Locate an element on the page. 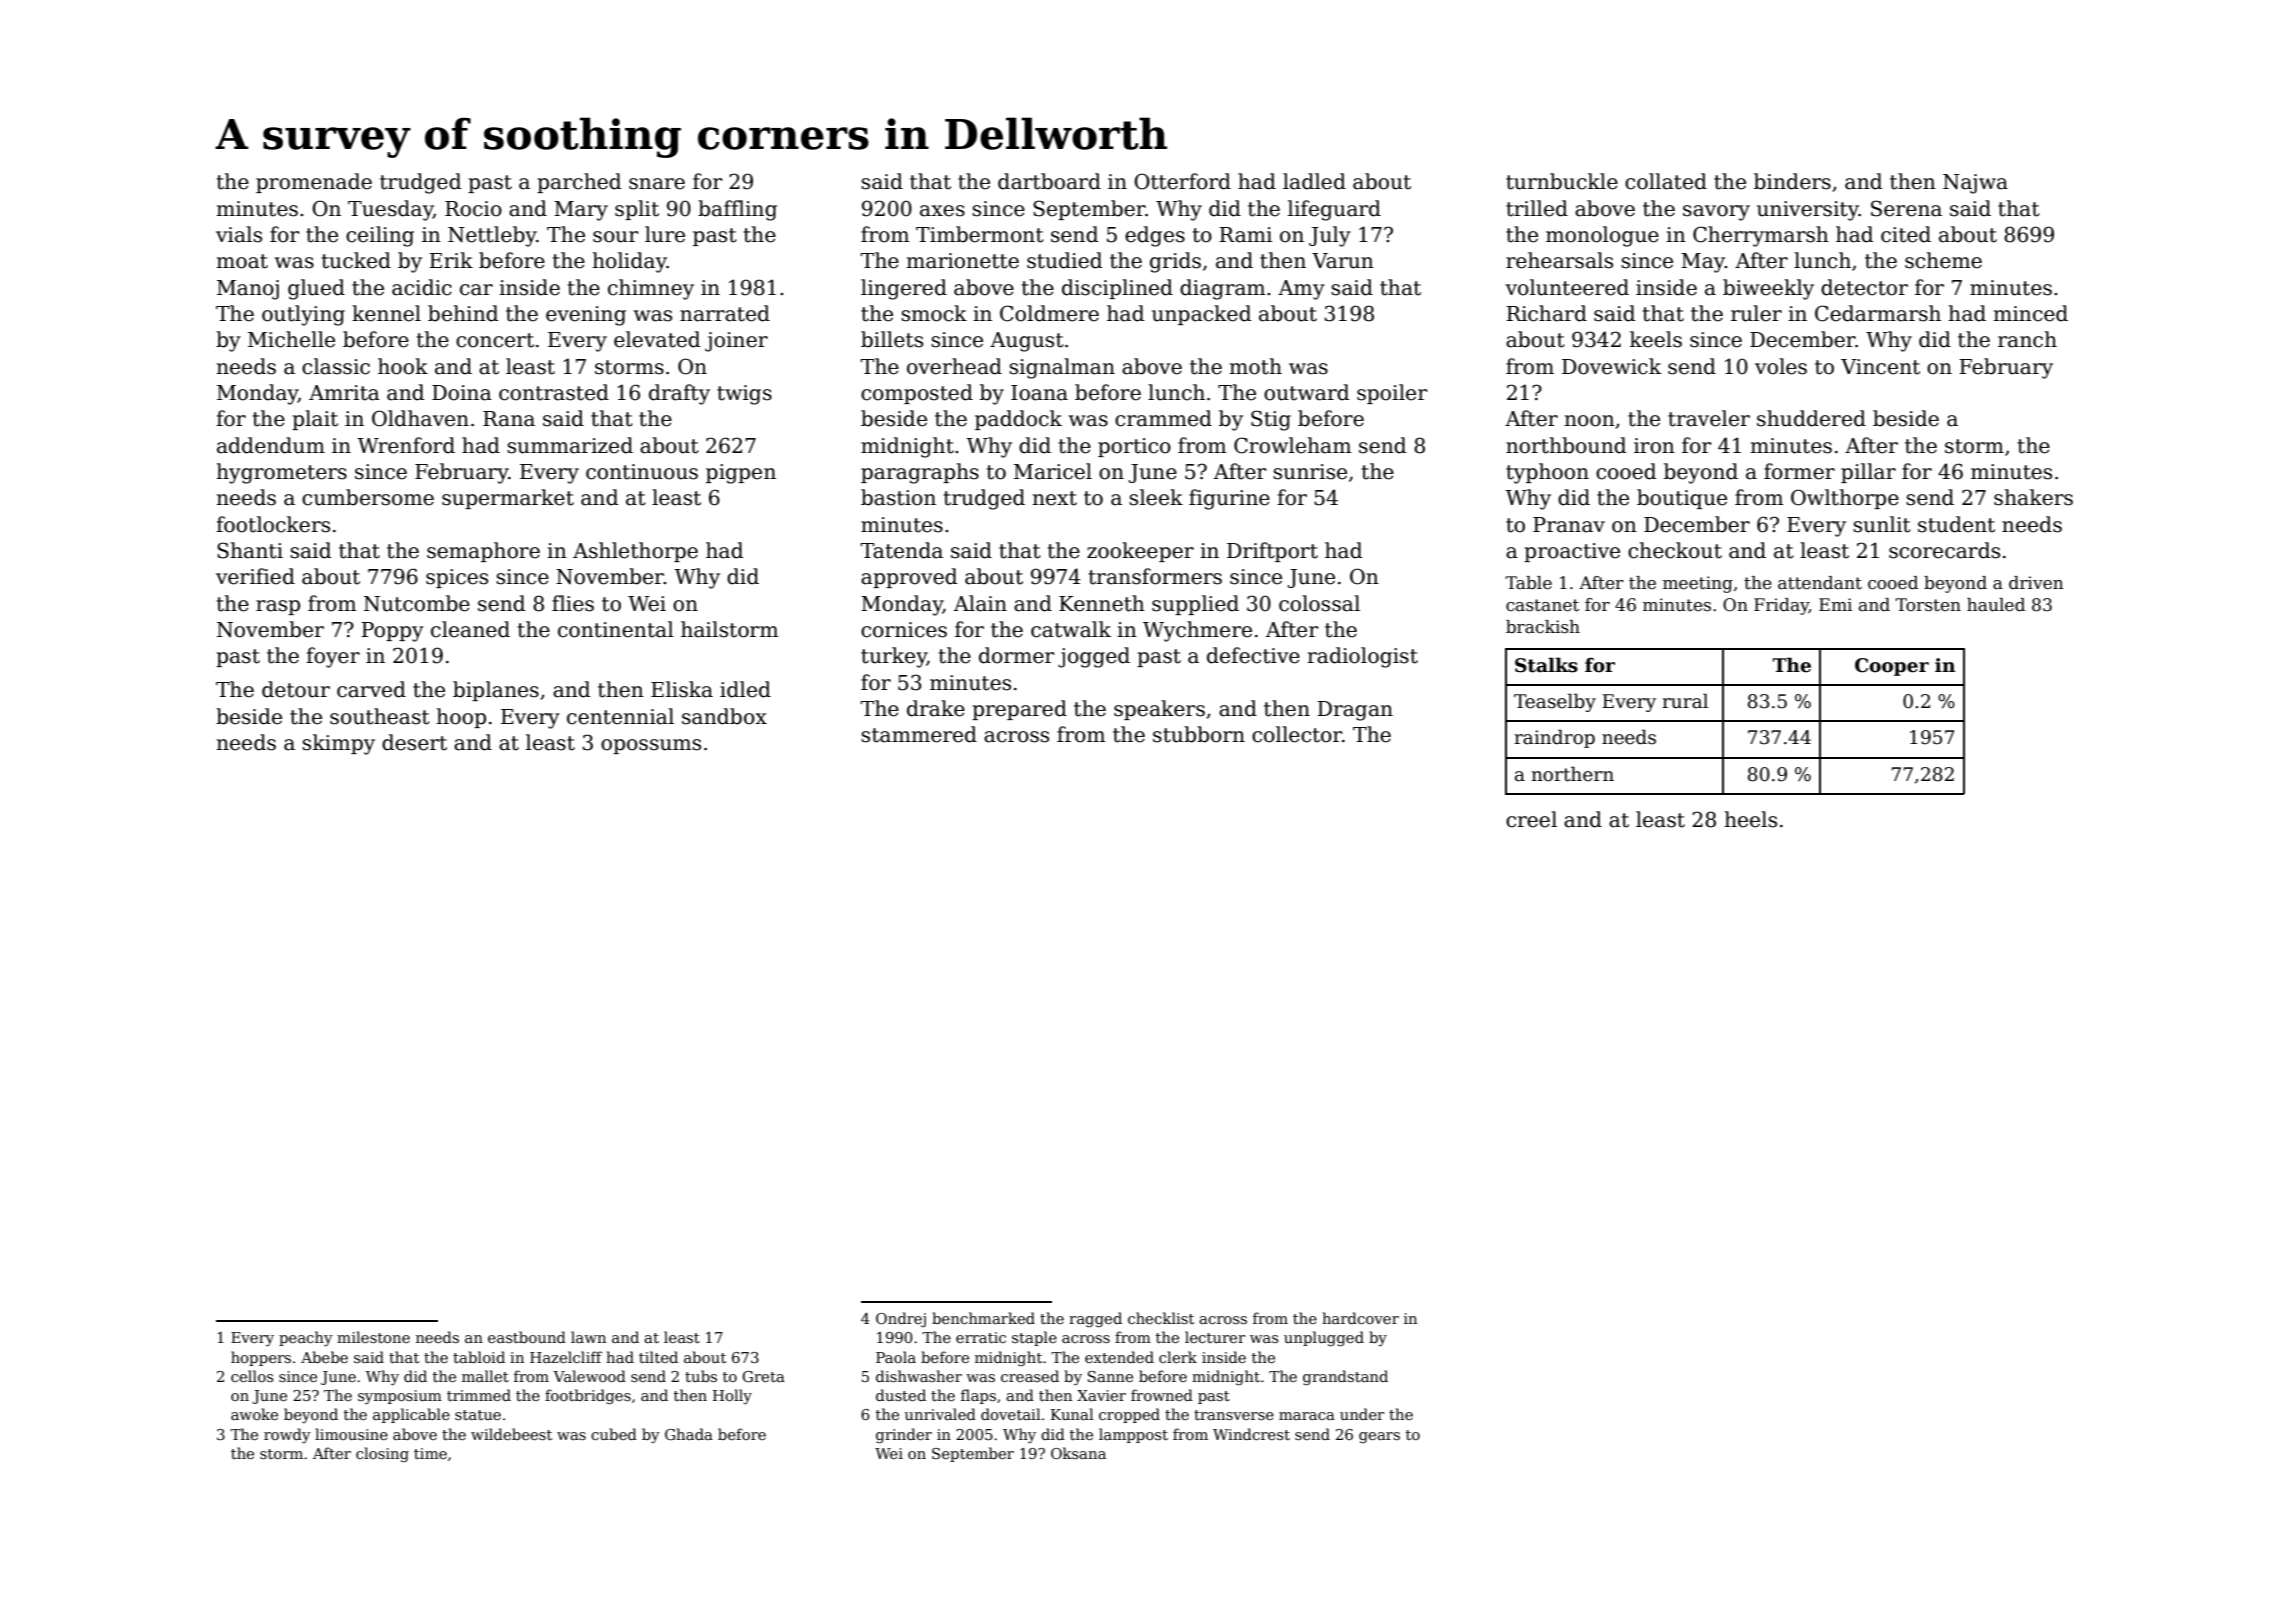 The width and height of the image is (2292, 1620). creel is located at coordinates (1531, 819).
